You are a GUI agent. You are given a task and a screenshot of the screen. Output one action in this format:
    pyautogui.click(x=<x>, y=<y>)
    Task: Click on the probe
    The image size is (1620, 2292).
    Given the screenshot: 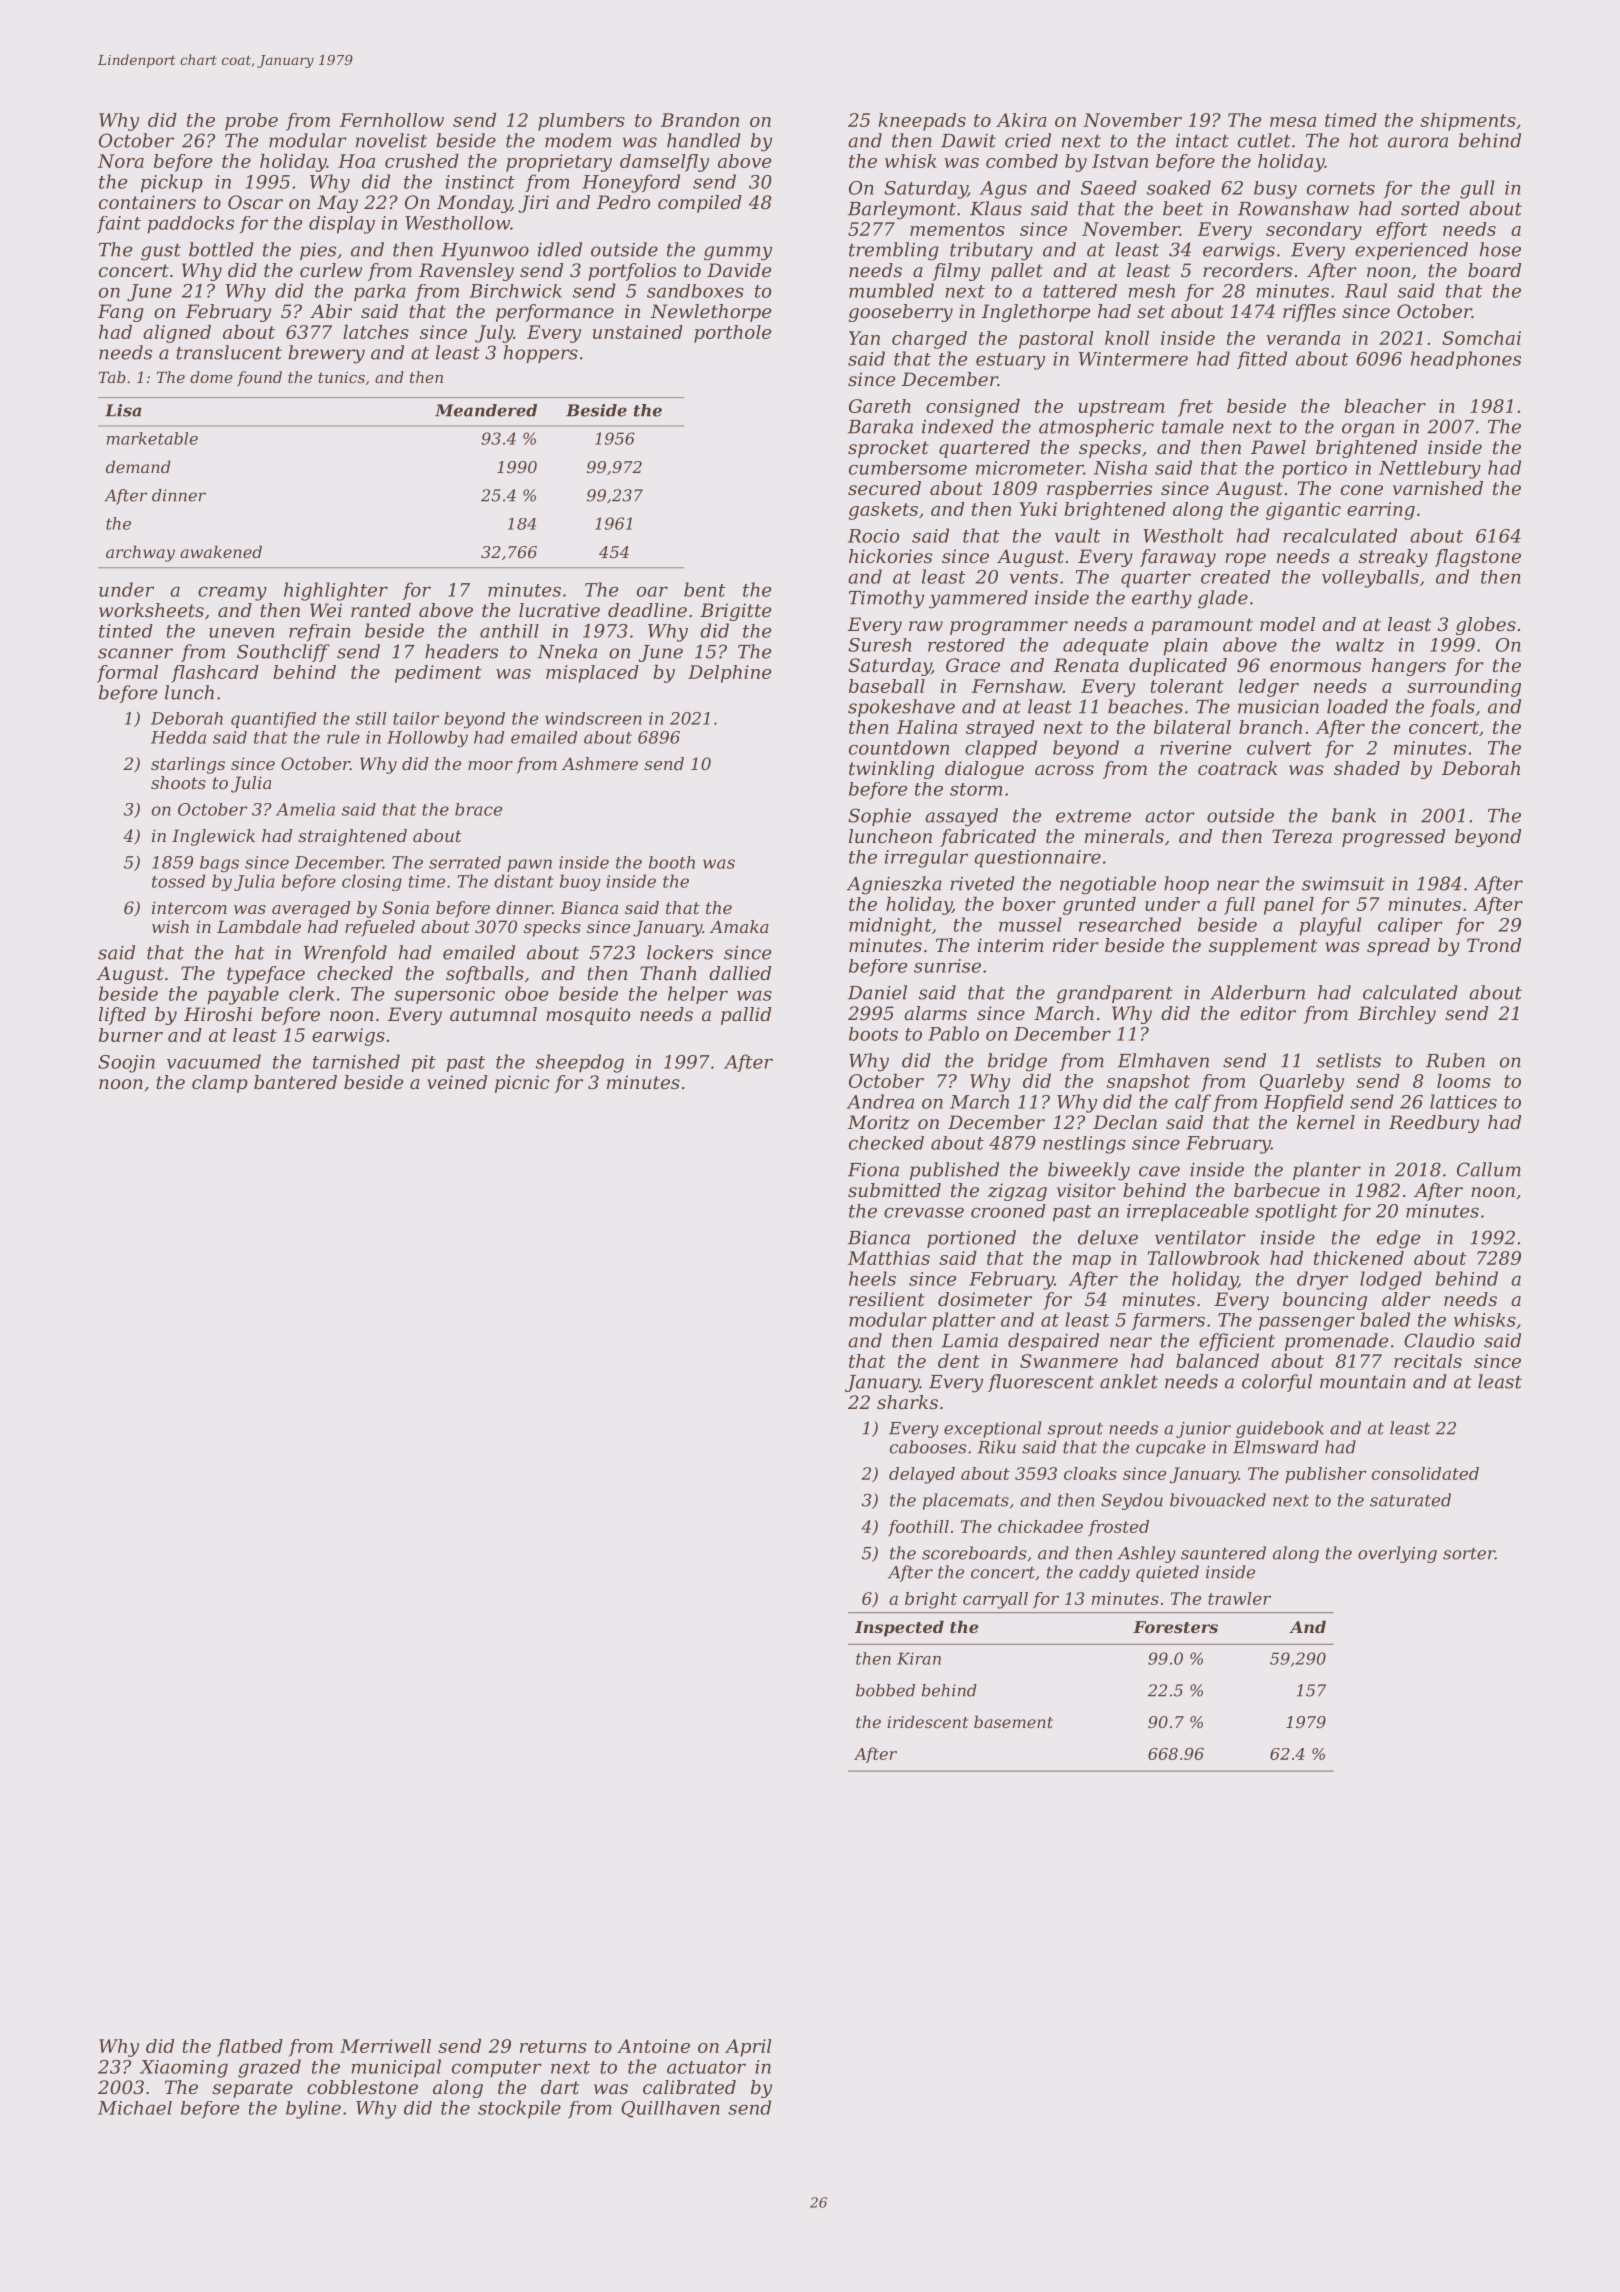 What is the action you would take?
    pyautogui.click(x=251, y=122)
